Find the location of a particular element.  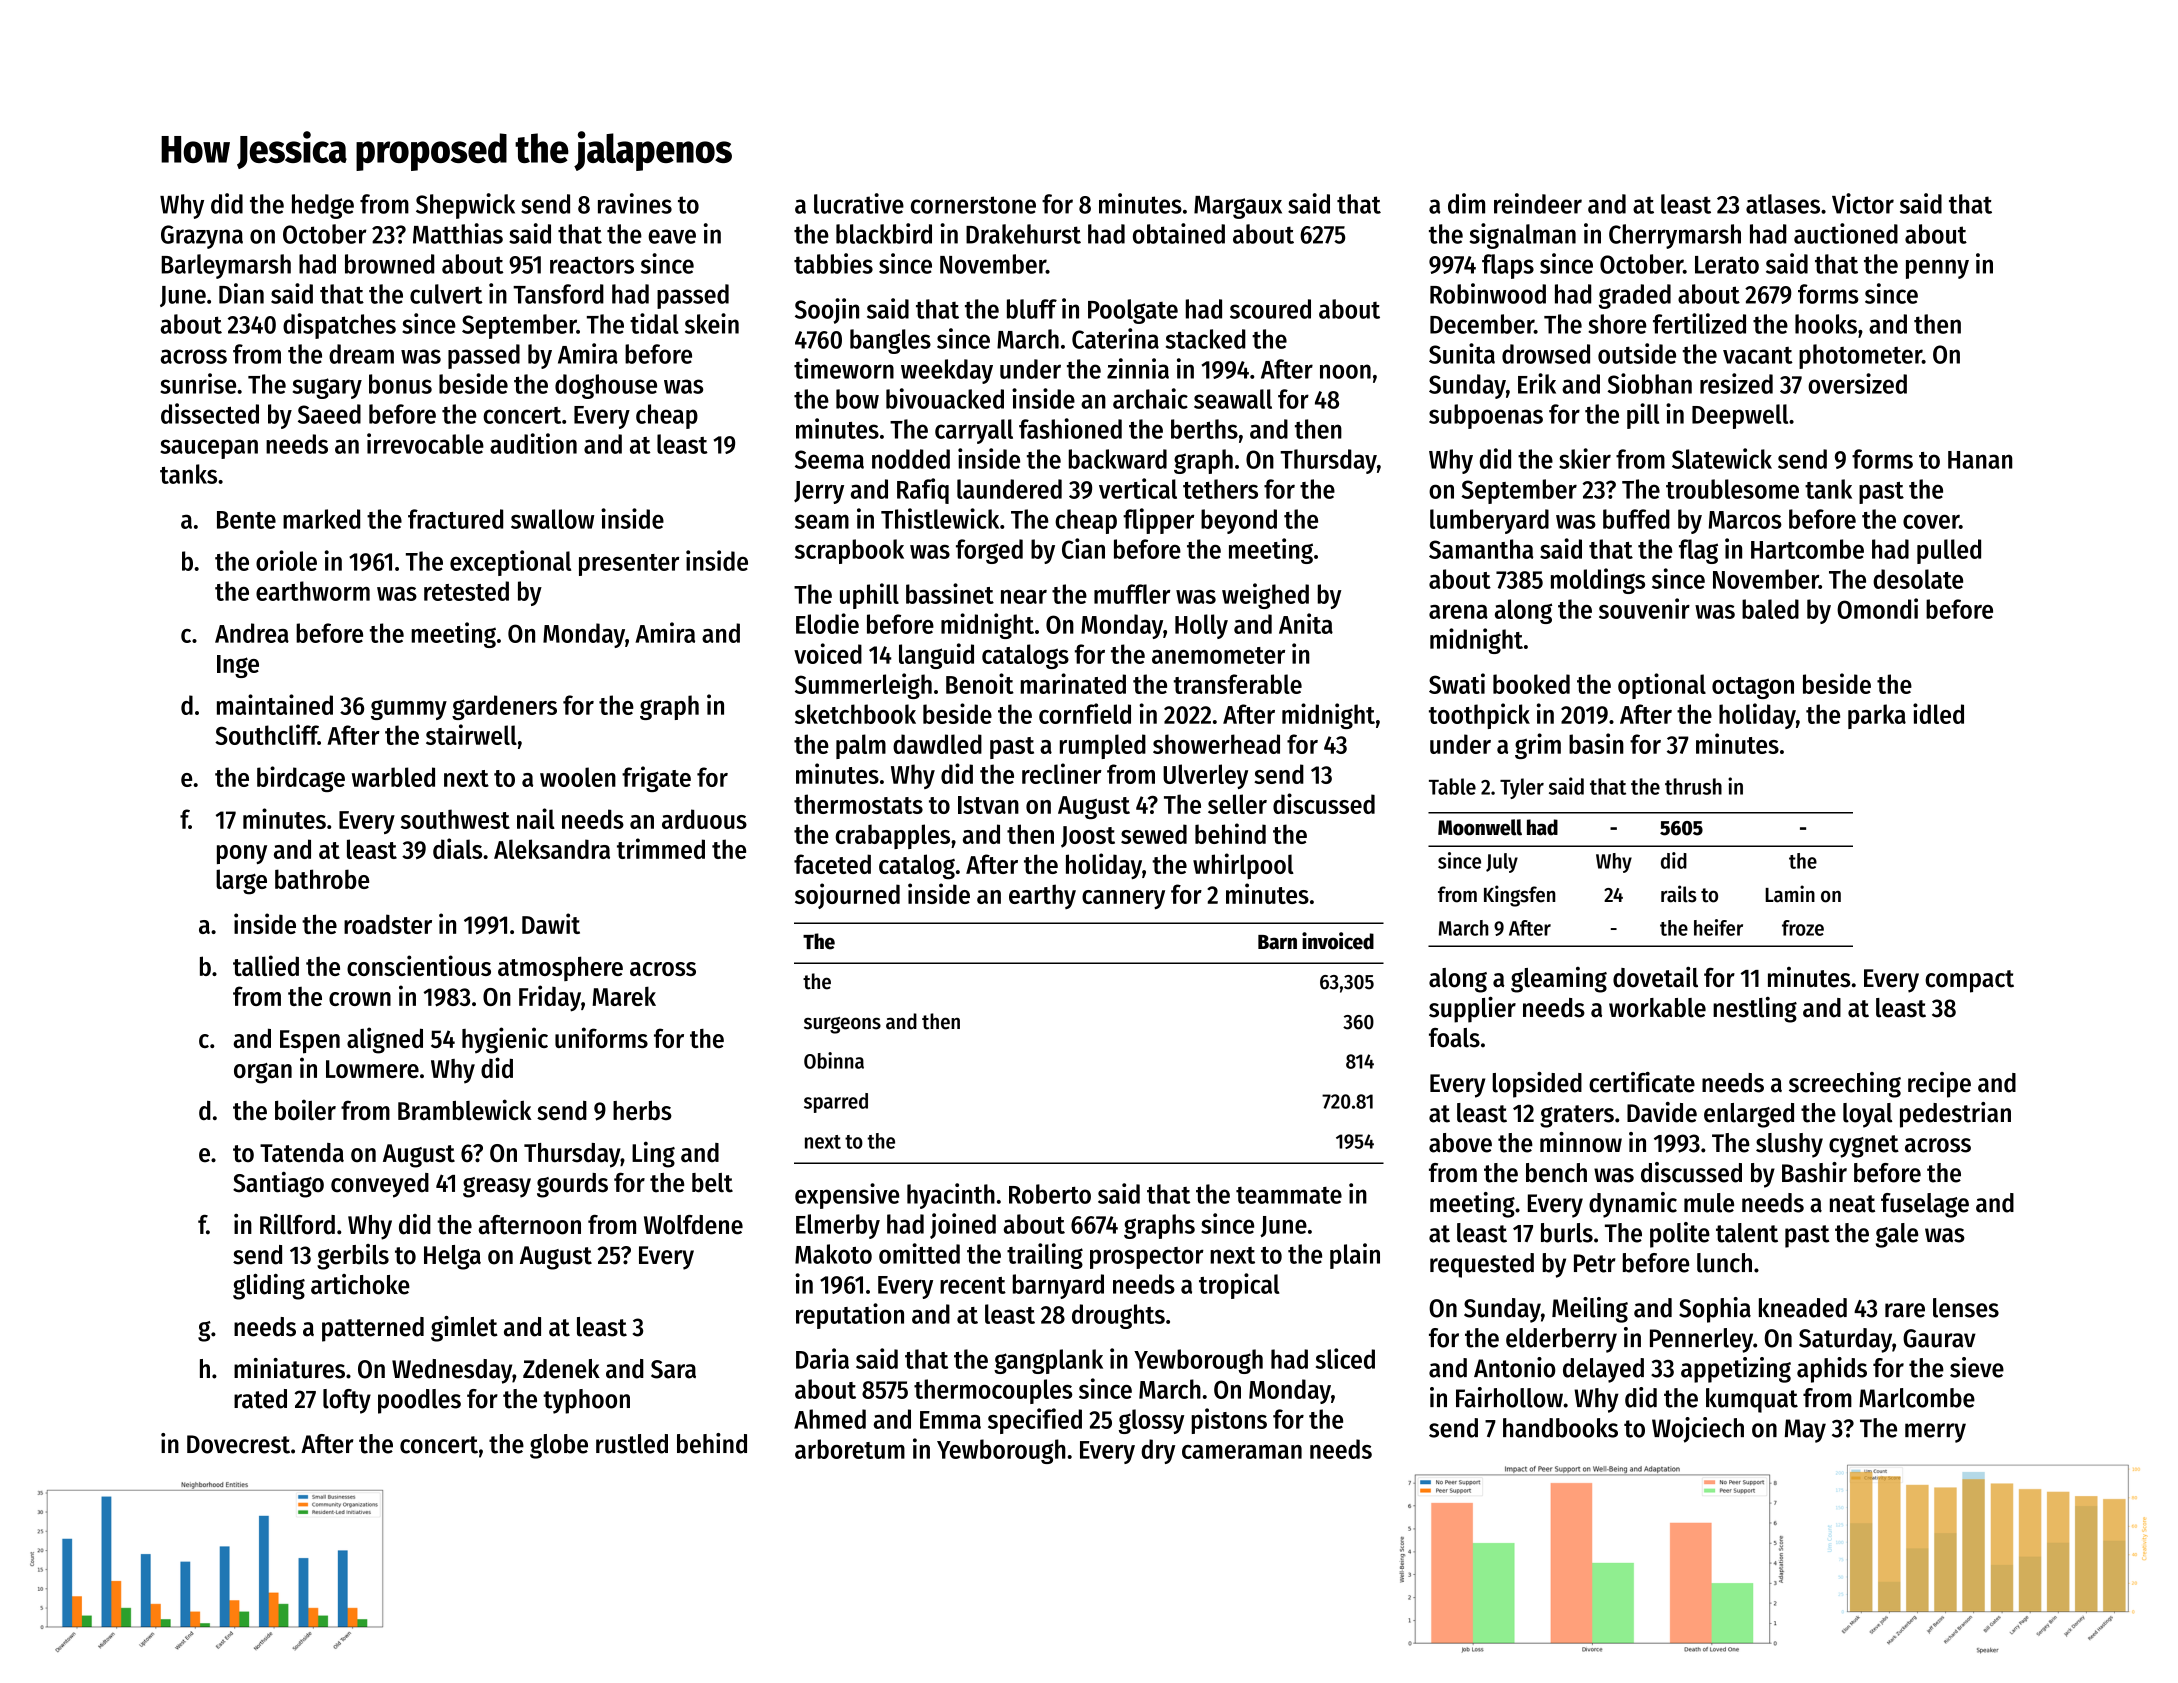

ravines is located at coordinates (635, 203).
